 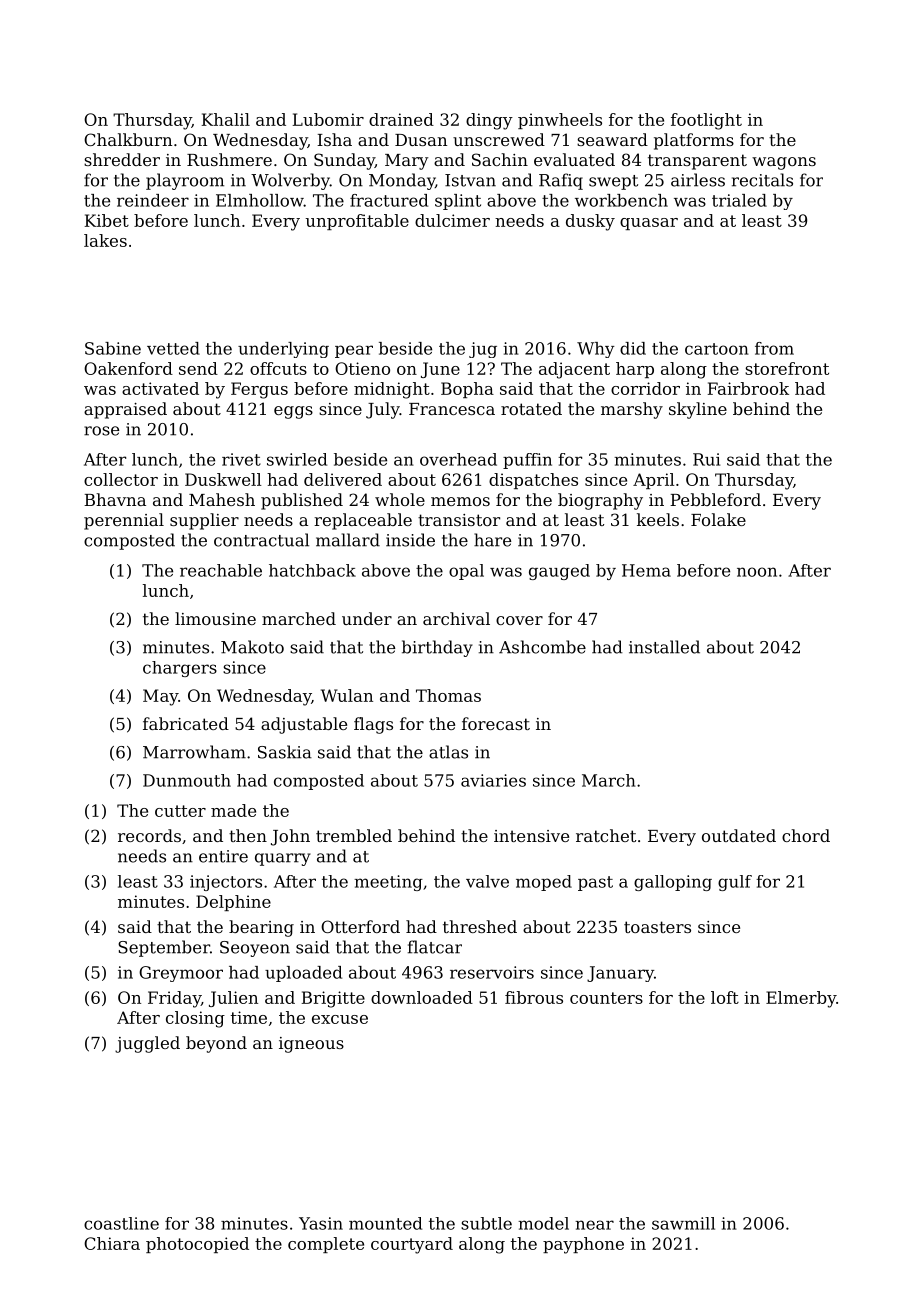 I want to click on Khalil, so click(x=226, y=119).
